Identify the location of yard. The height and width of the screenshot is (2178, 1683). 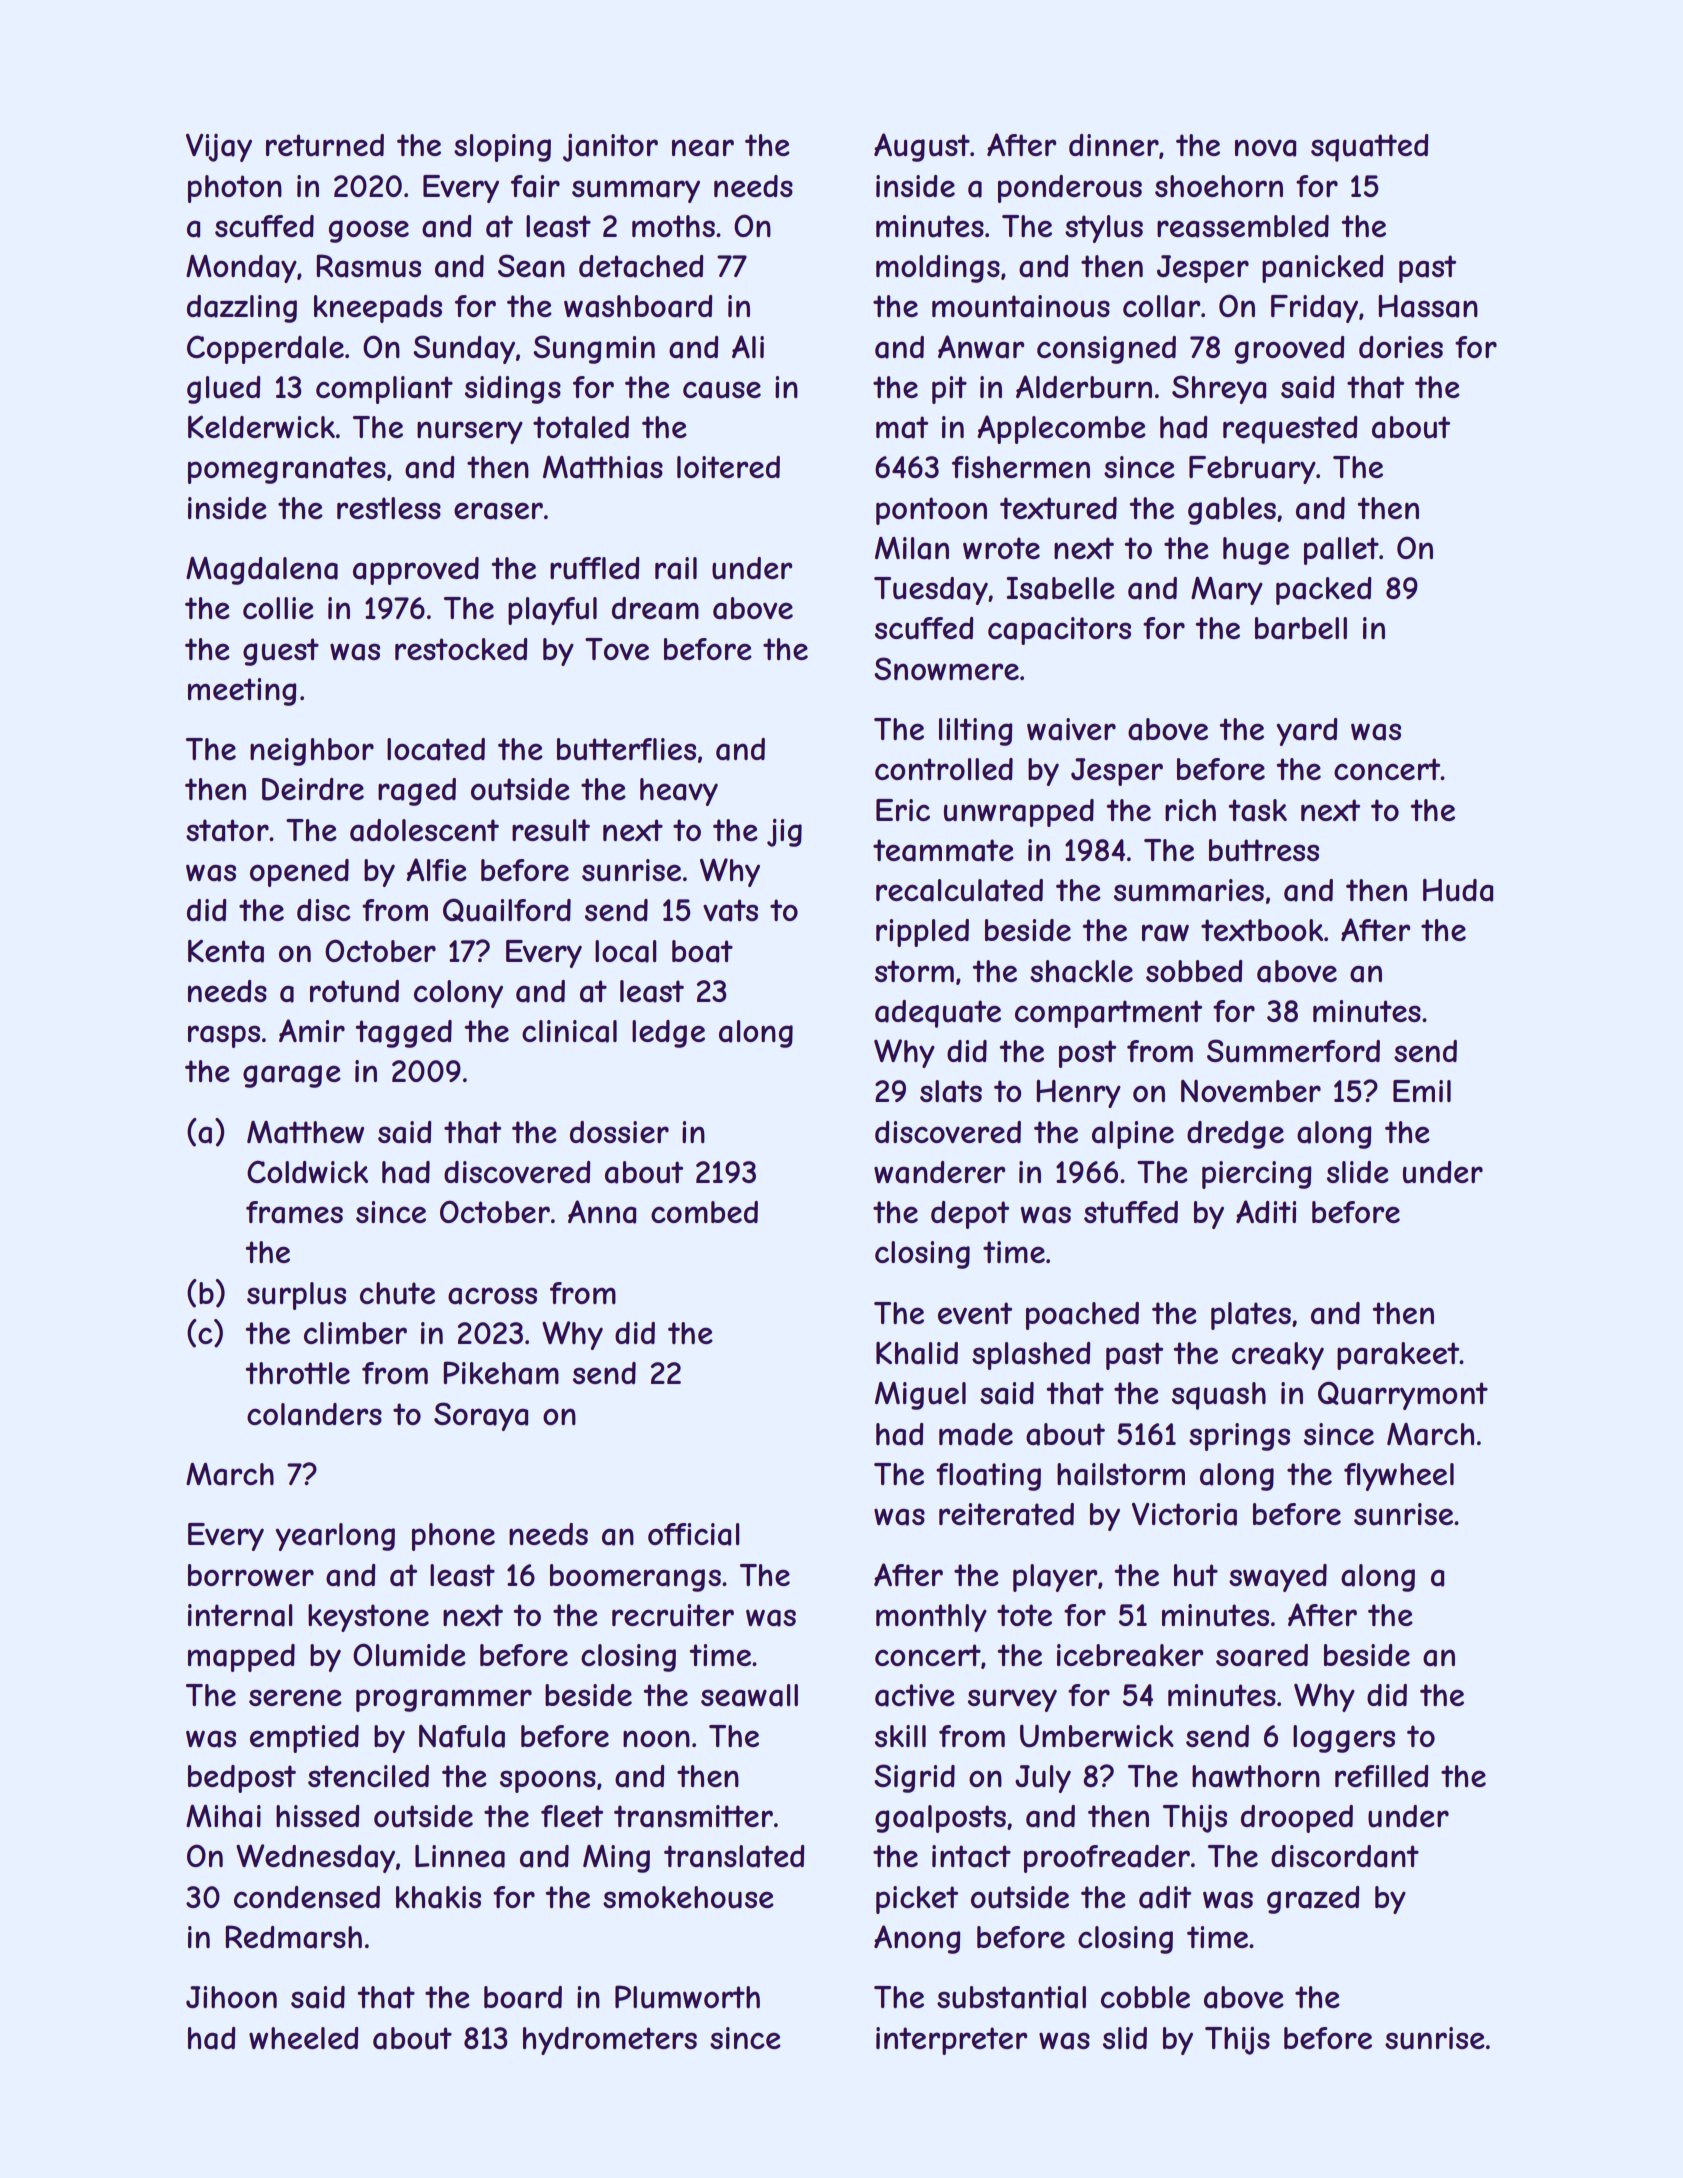
(1307, 732).
